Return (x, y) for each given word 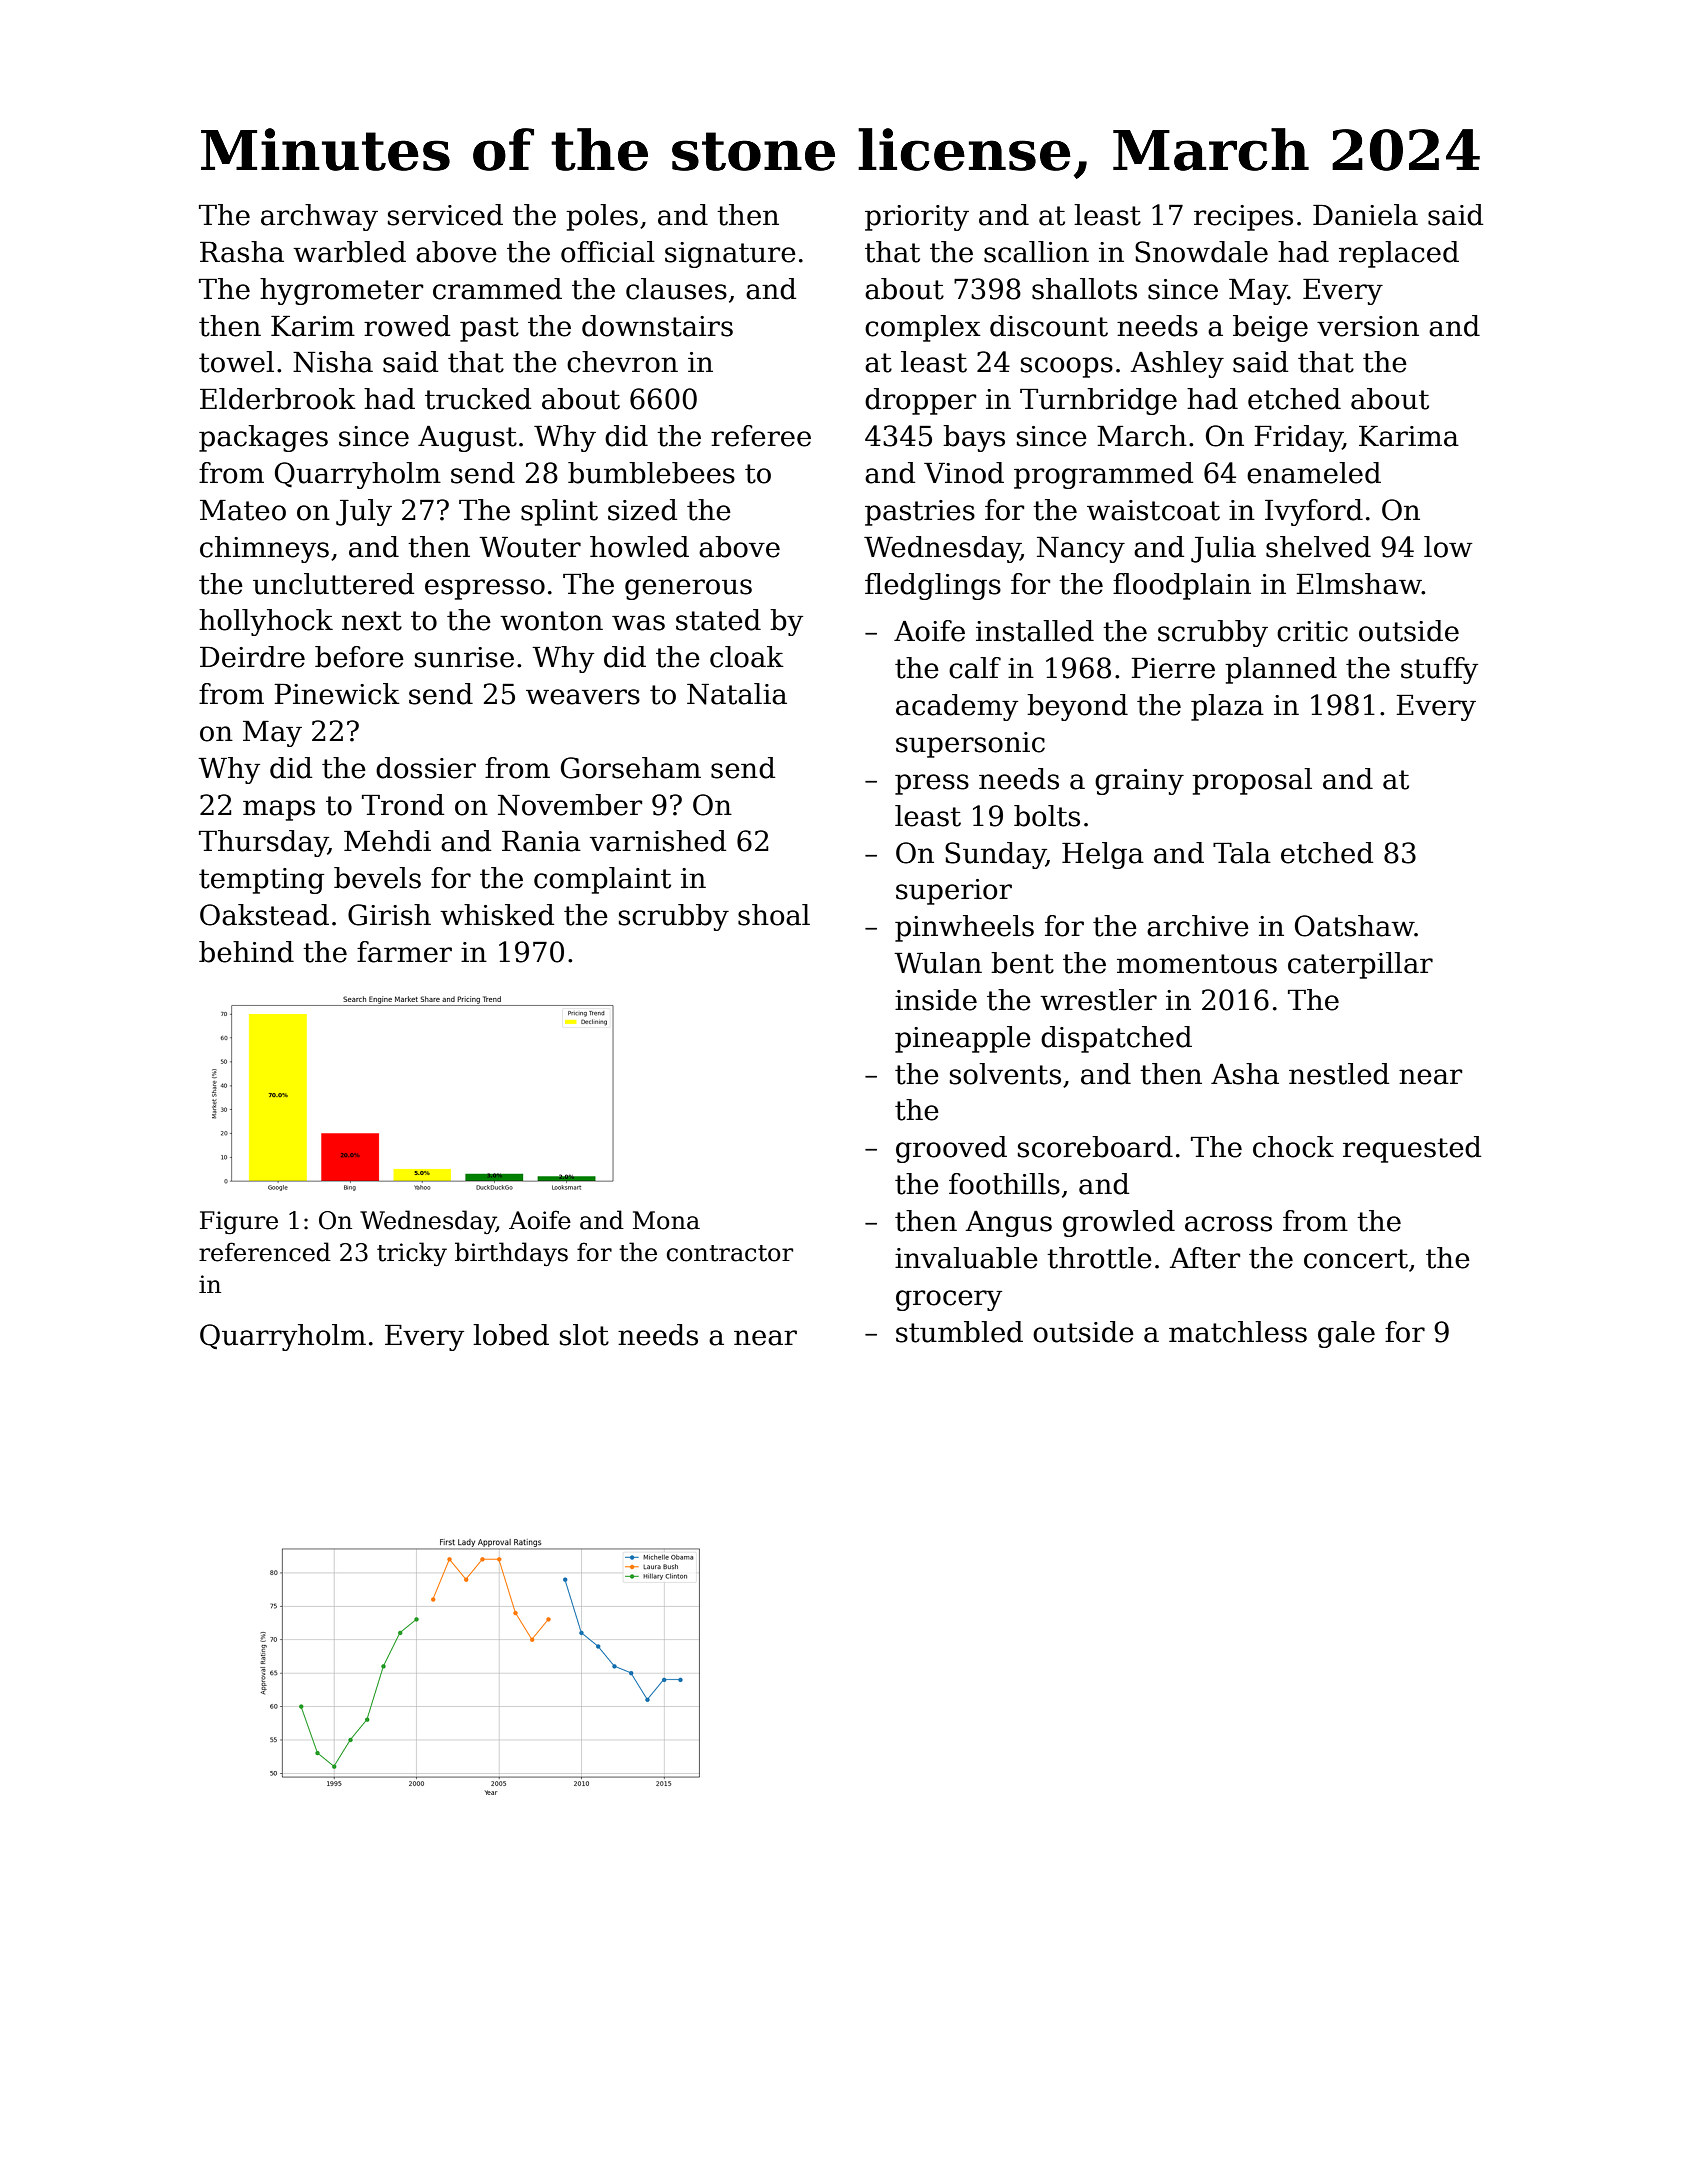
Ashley (1177, 364)
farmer (404, 952)
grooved (951, 1149)
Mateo (243, 510)
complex (923, 328)
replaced (1399, 254)
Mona (666, 1220)
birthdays (511, 1254)
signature (730, 255)
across (1228, 1224)
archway (319, 217)
